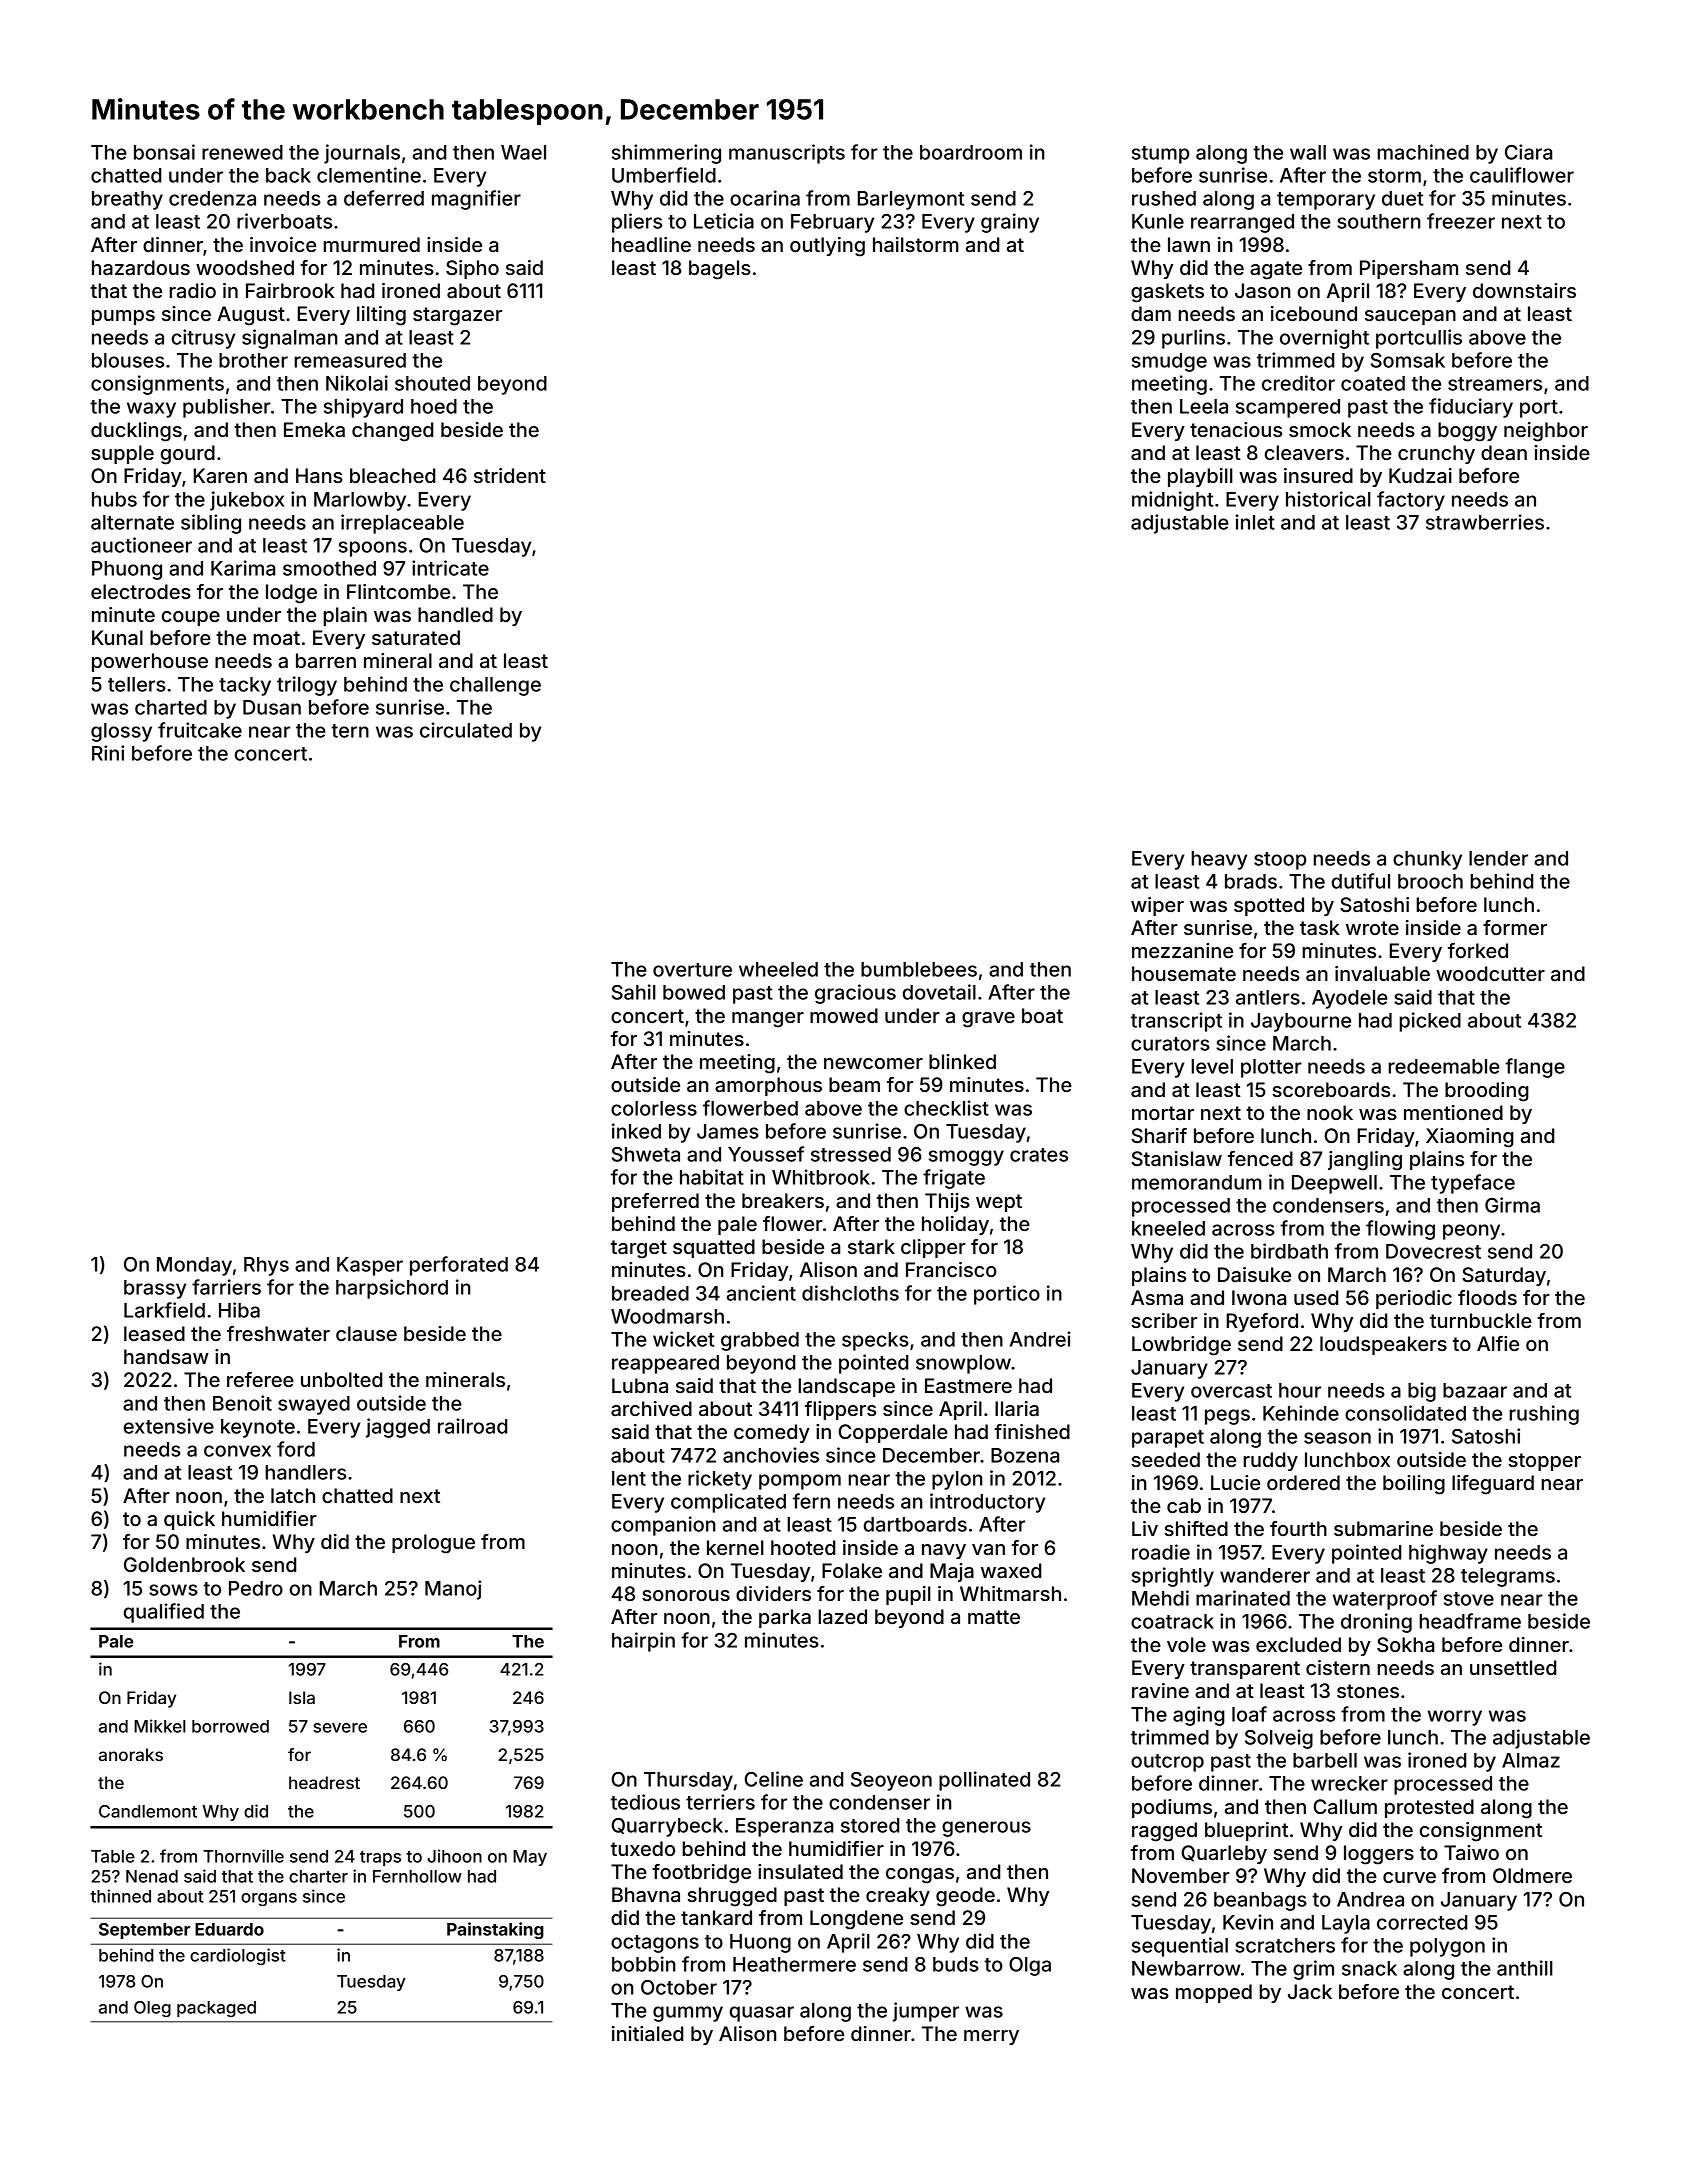  Describe the element at coordinates (856, 1920) in the document. I see `Longdene` at that location.
